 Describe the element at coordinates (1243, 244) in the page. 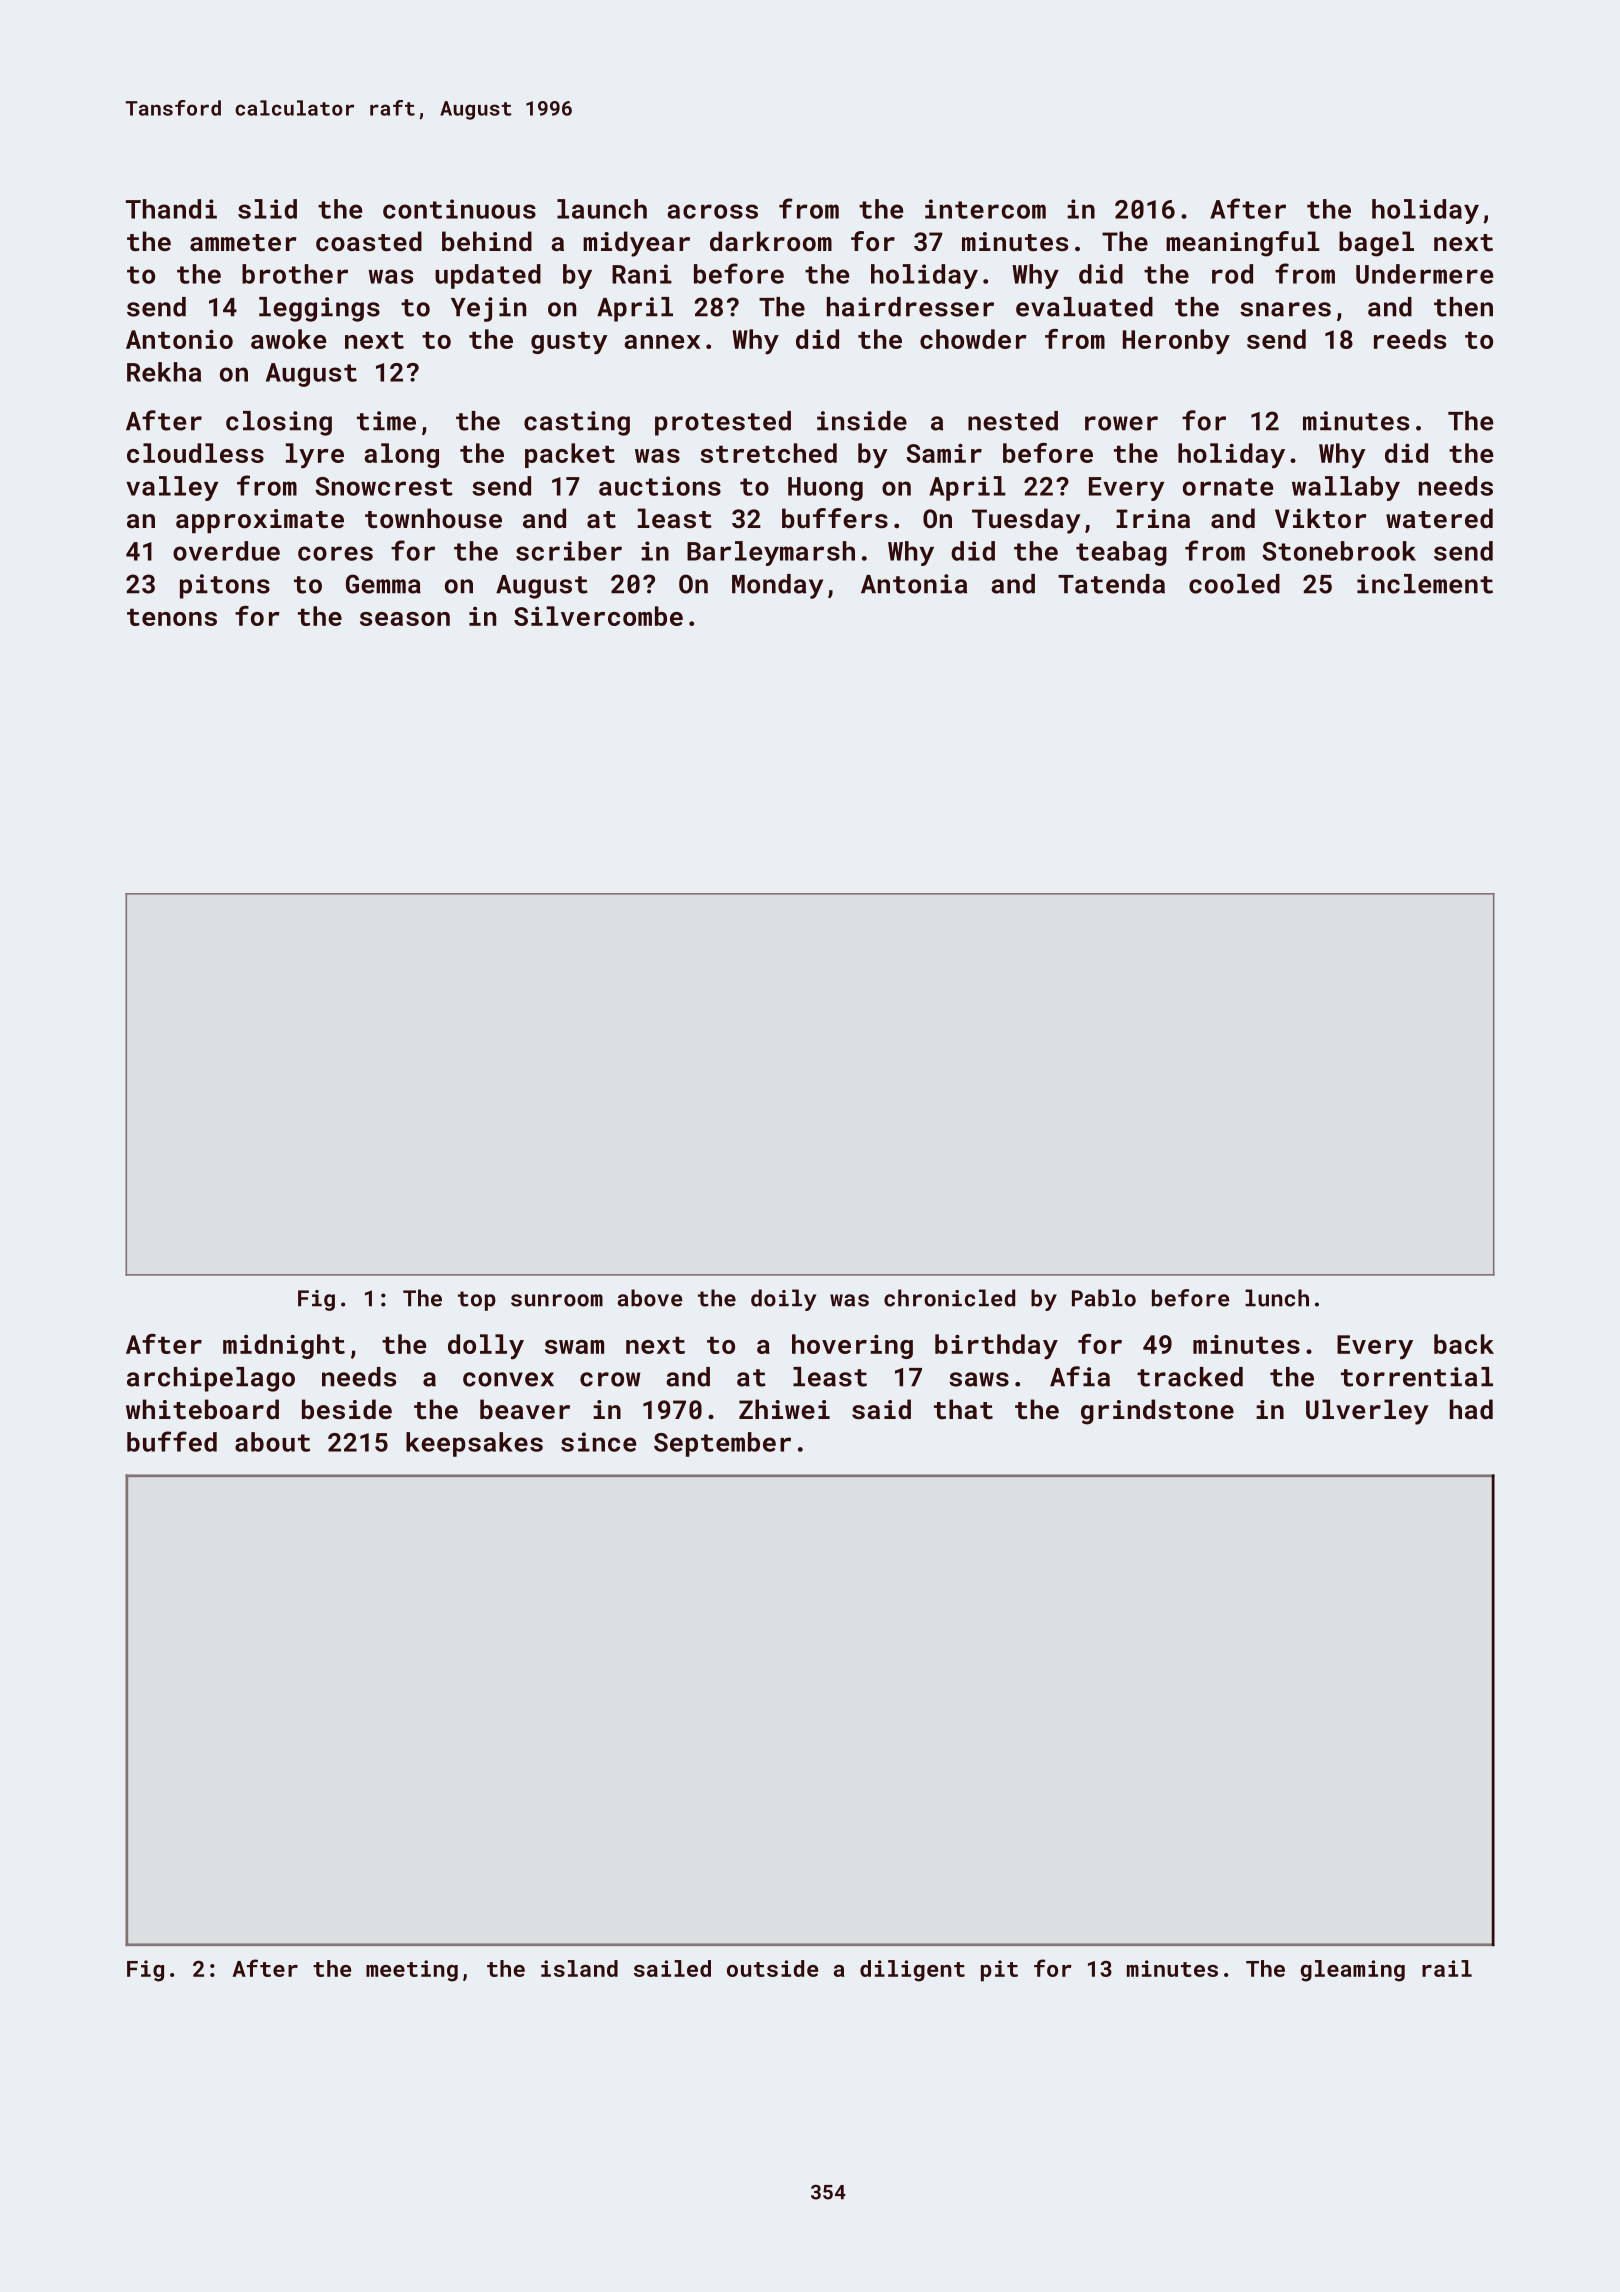

I see `meaningful` at that location.
